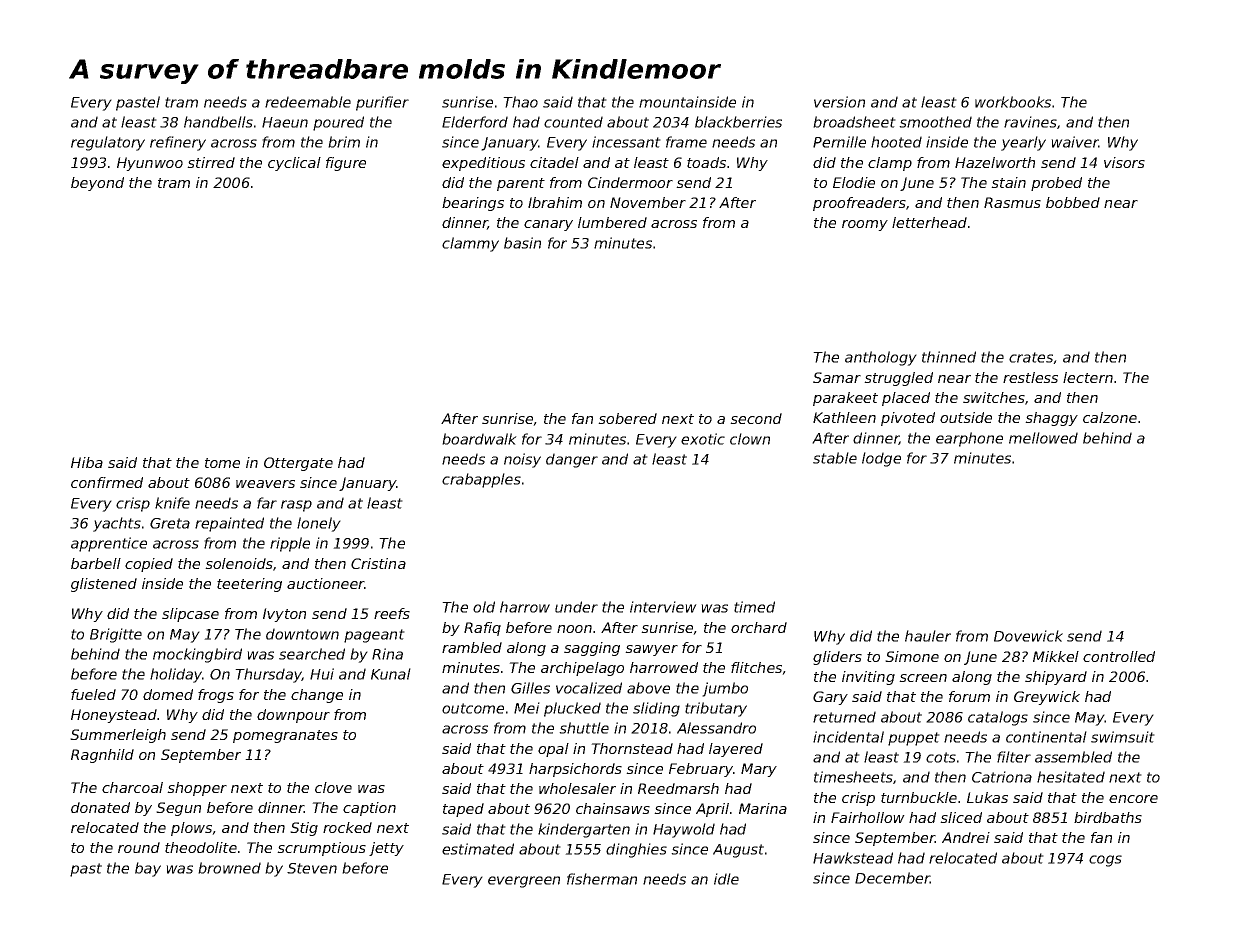 The width and height of the screenshot is (1233, 952). Describe the element at coordinates (524, 882) in the screenshot. I see `evergreen` at that location.
